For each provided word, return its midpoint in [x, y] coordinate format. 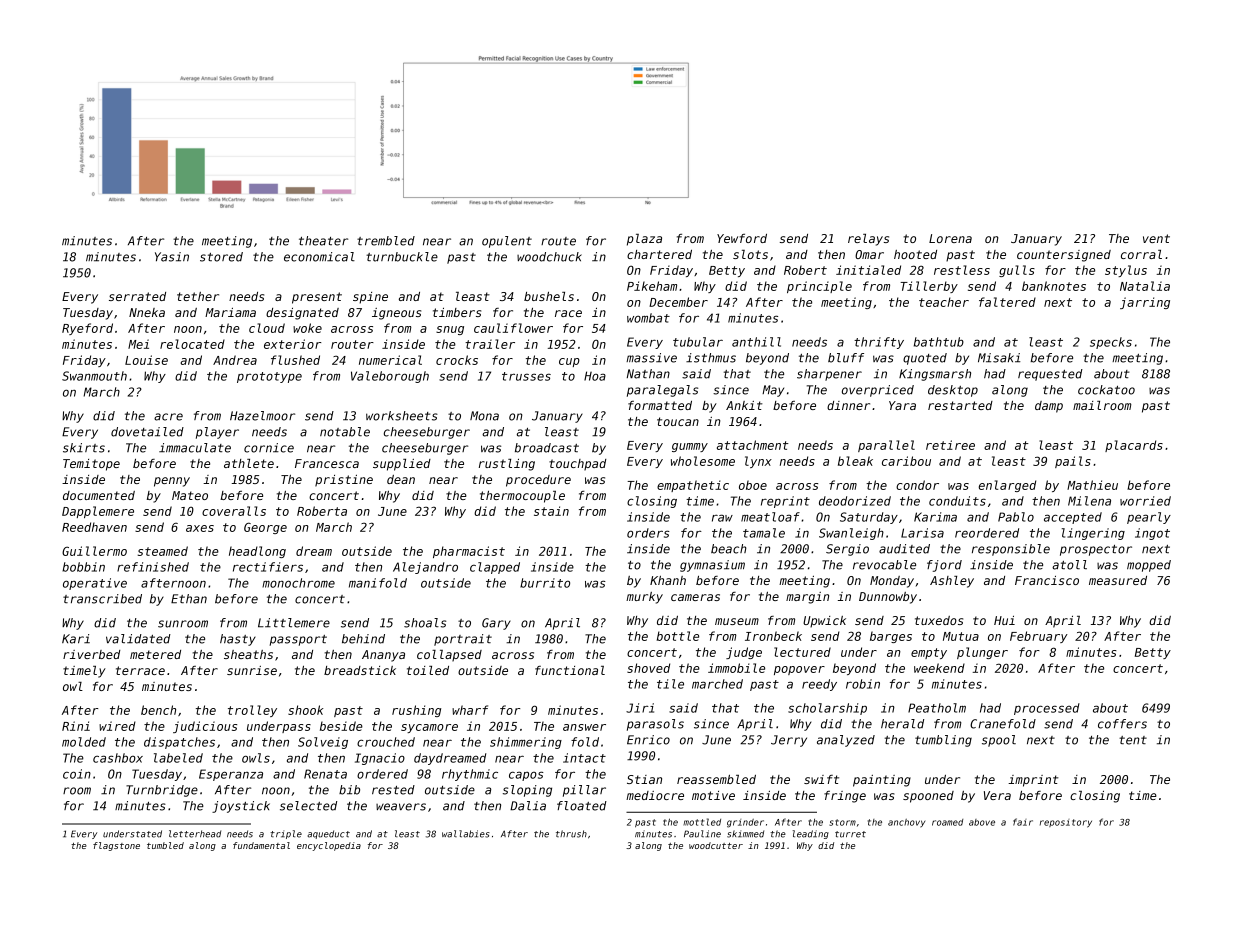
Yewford [742, 238]
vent [1156, 238]
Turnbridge [162, 791]
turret [850, 834]
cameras [695, 597]
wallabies [466, 834]
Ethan [189, 599]
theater [323, 241]
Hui [1004, 620]
